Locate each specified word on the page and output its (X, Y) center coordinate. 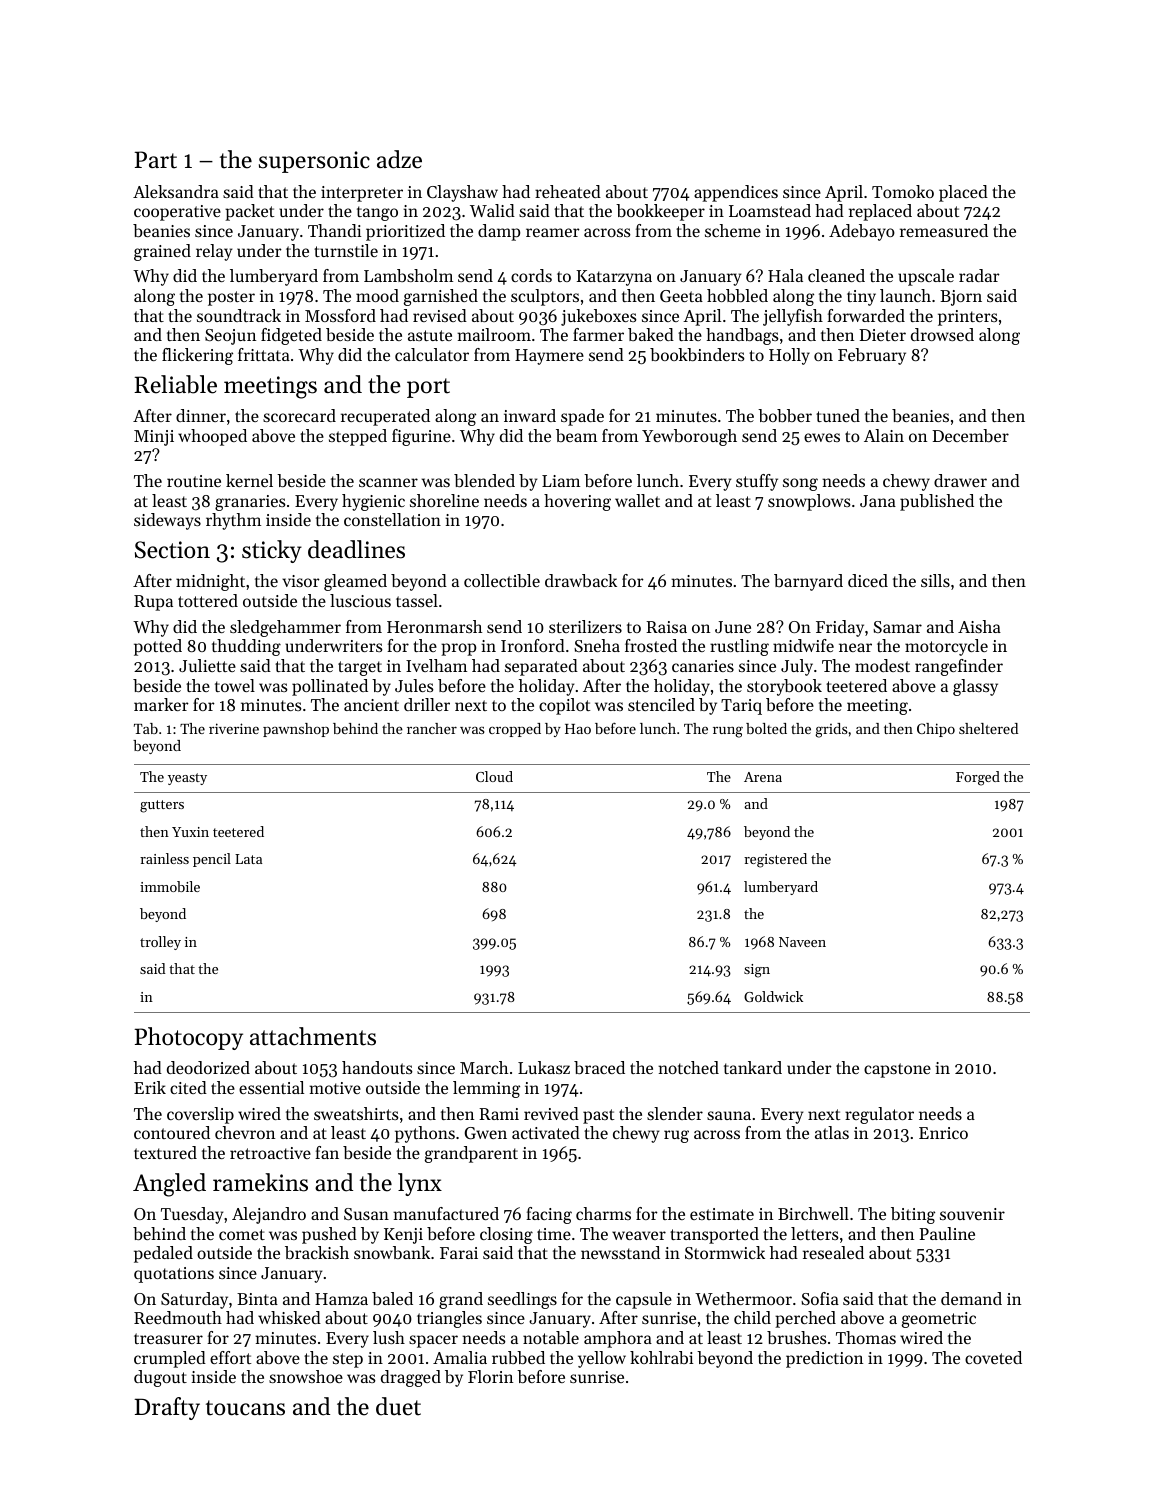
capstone (897, 1070)
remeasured (944, 230)
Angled (169, 1185)
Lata (248, 859)
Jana (878, 501)
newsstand (620, 1252)
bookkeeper (660, 212)
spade (582, 417)
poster (231, 298)
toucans (245, 1408)
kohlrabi (661, 1357)
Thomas (866, 1337)
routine (194, 481)
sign (757, 971)
